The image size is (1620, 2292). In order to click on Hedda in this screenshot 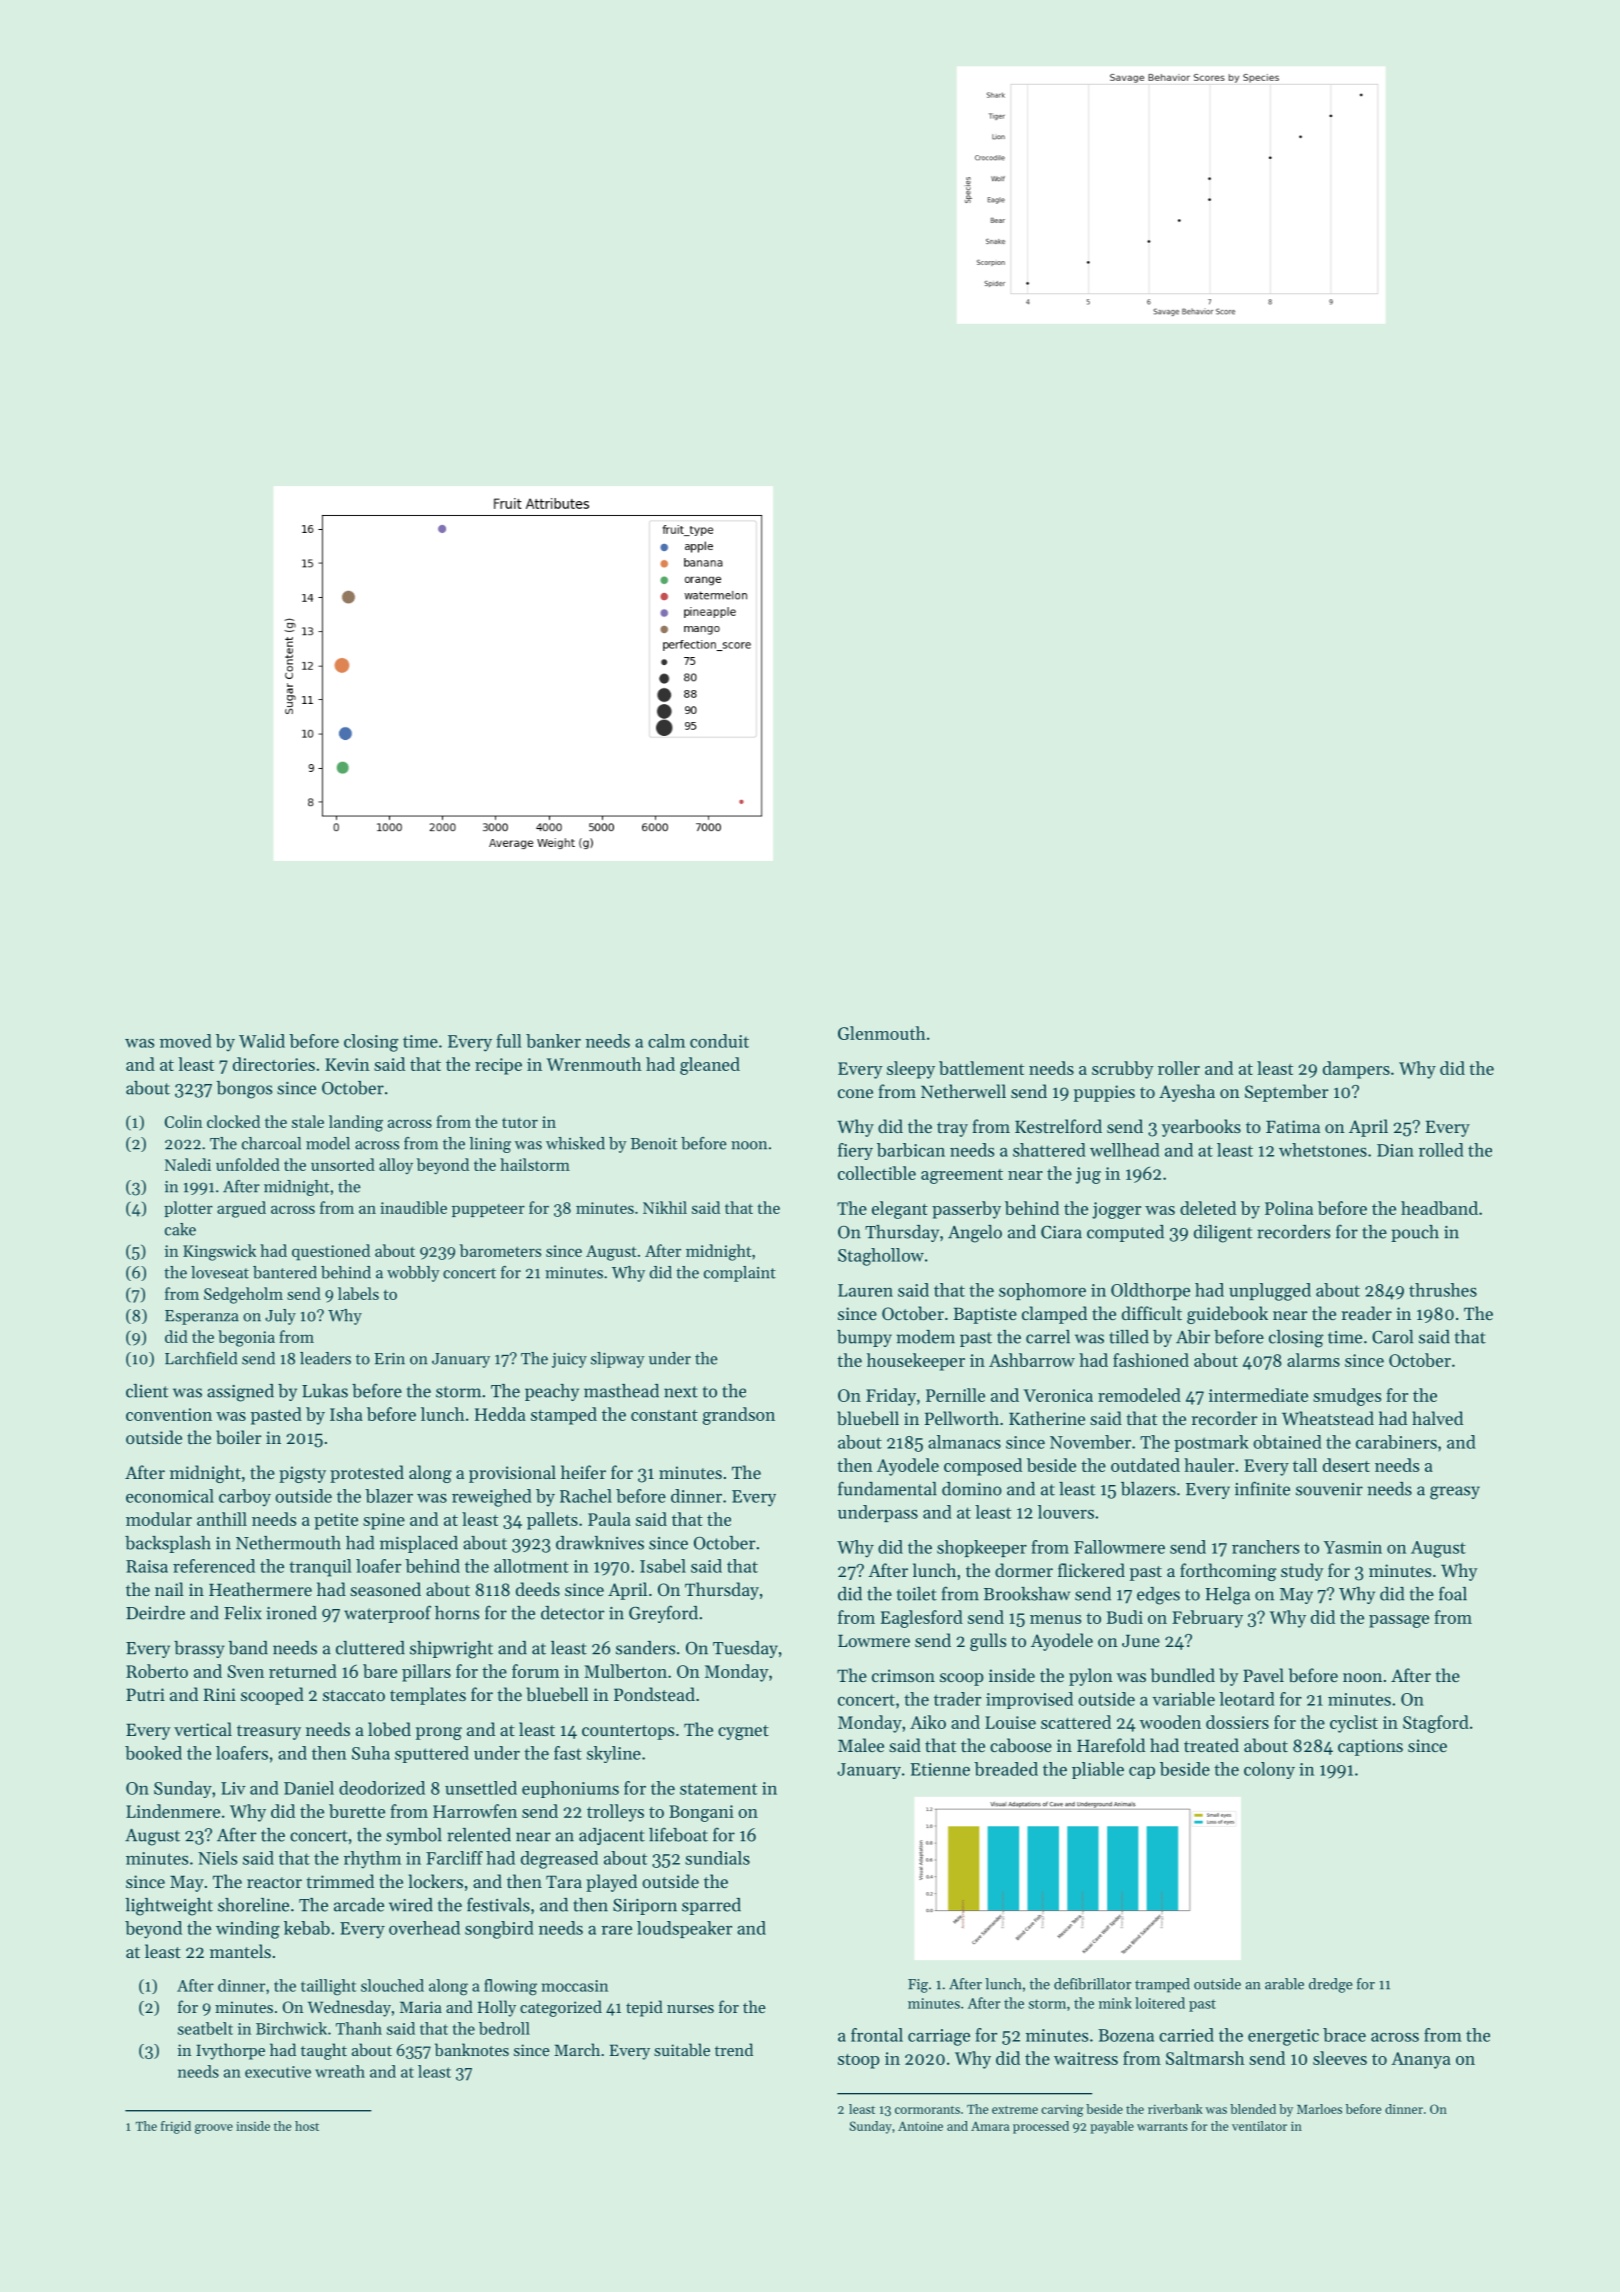, I will do `click(500, 1414)`.
